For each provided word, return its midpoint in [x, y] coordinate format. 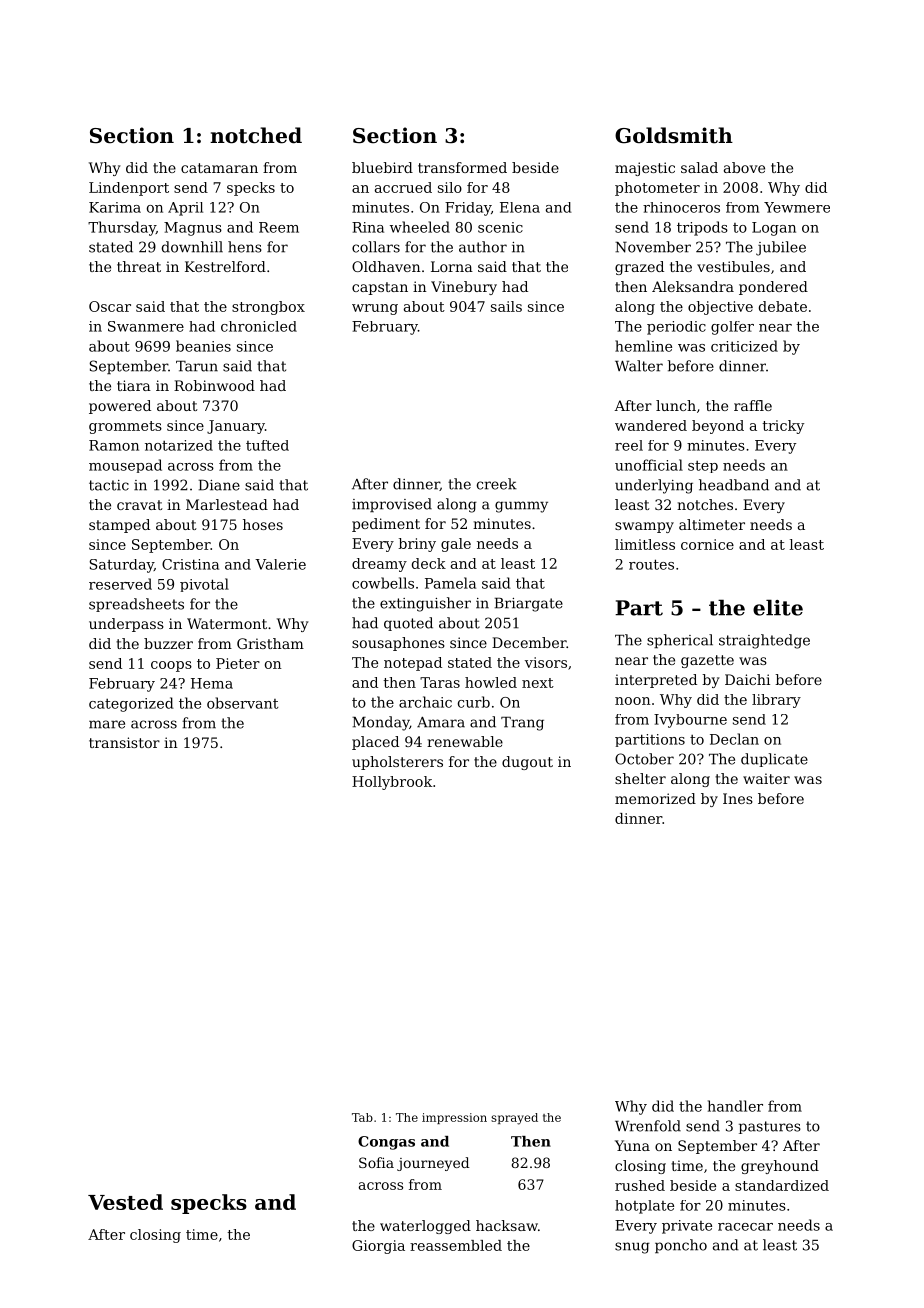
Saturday [122, 566]
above [744, 167]
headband [734, 485]
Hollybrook [392, 783]
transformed [462, 167]
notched [256, 135]
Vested [125, 1202]
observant [242, 703]
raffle [753, 405]
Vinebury [464, 288]
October [644, 759]
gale [456, 545]
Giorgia [378, 1247]
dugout [527, 763]
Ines [738, 798]
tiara [134, 385]
